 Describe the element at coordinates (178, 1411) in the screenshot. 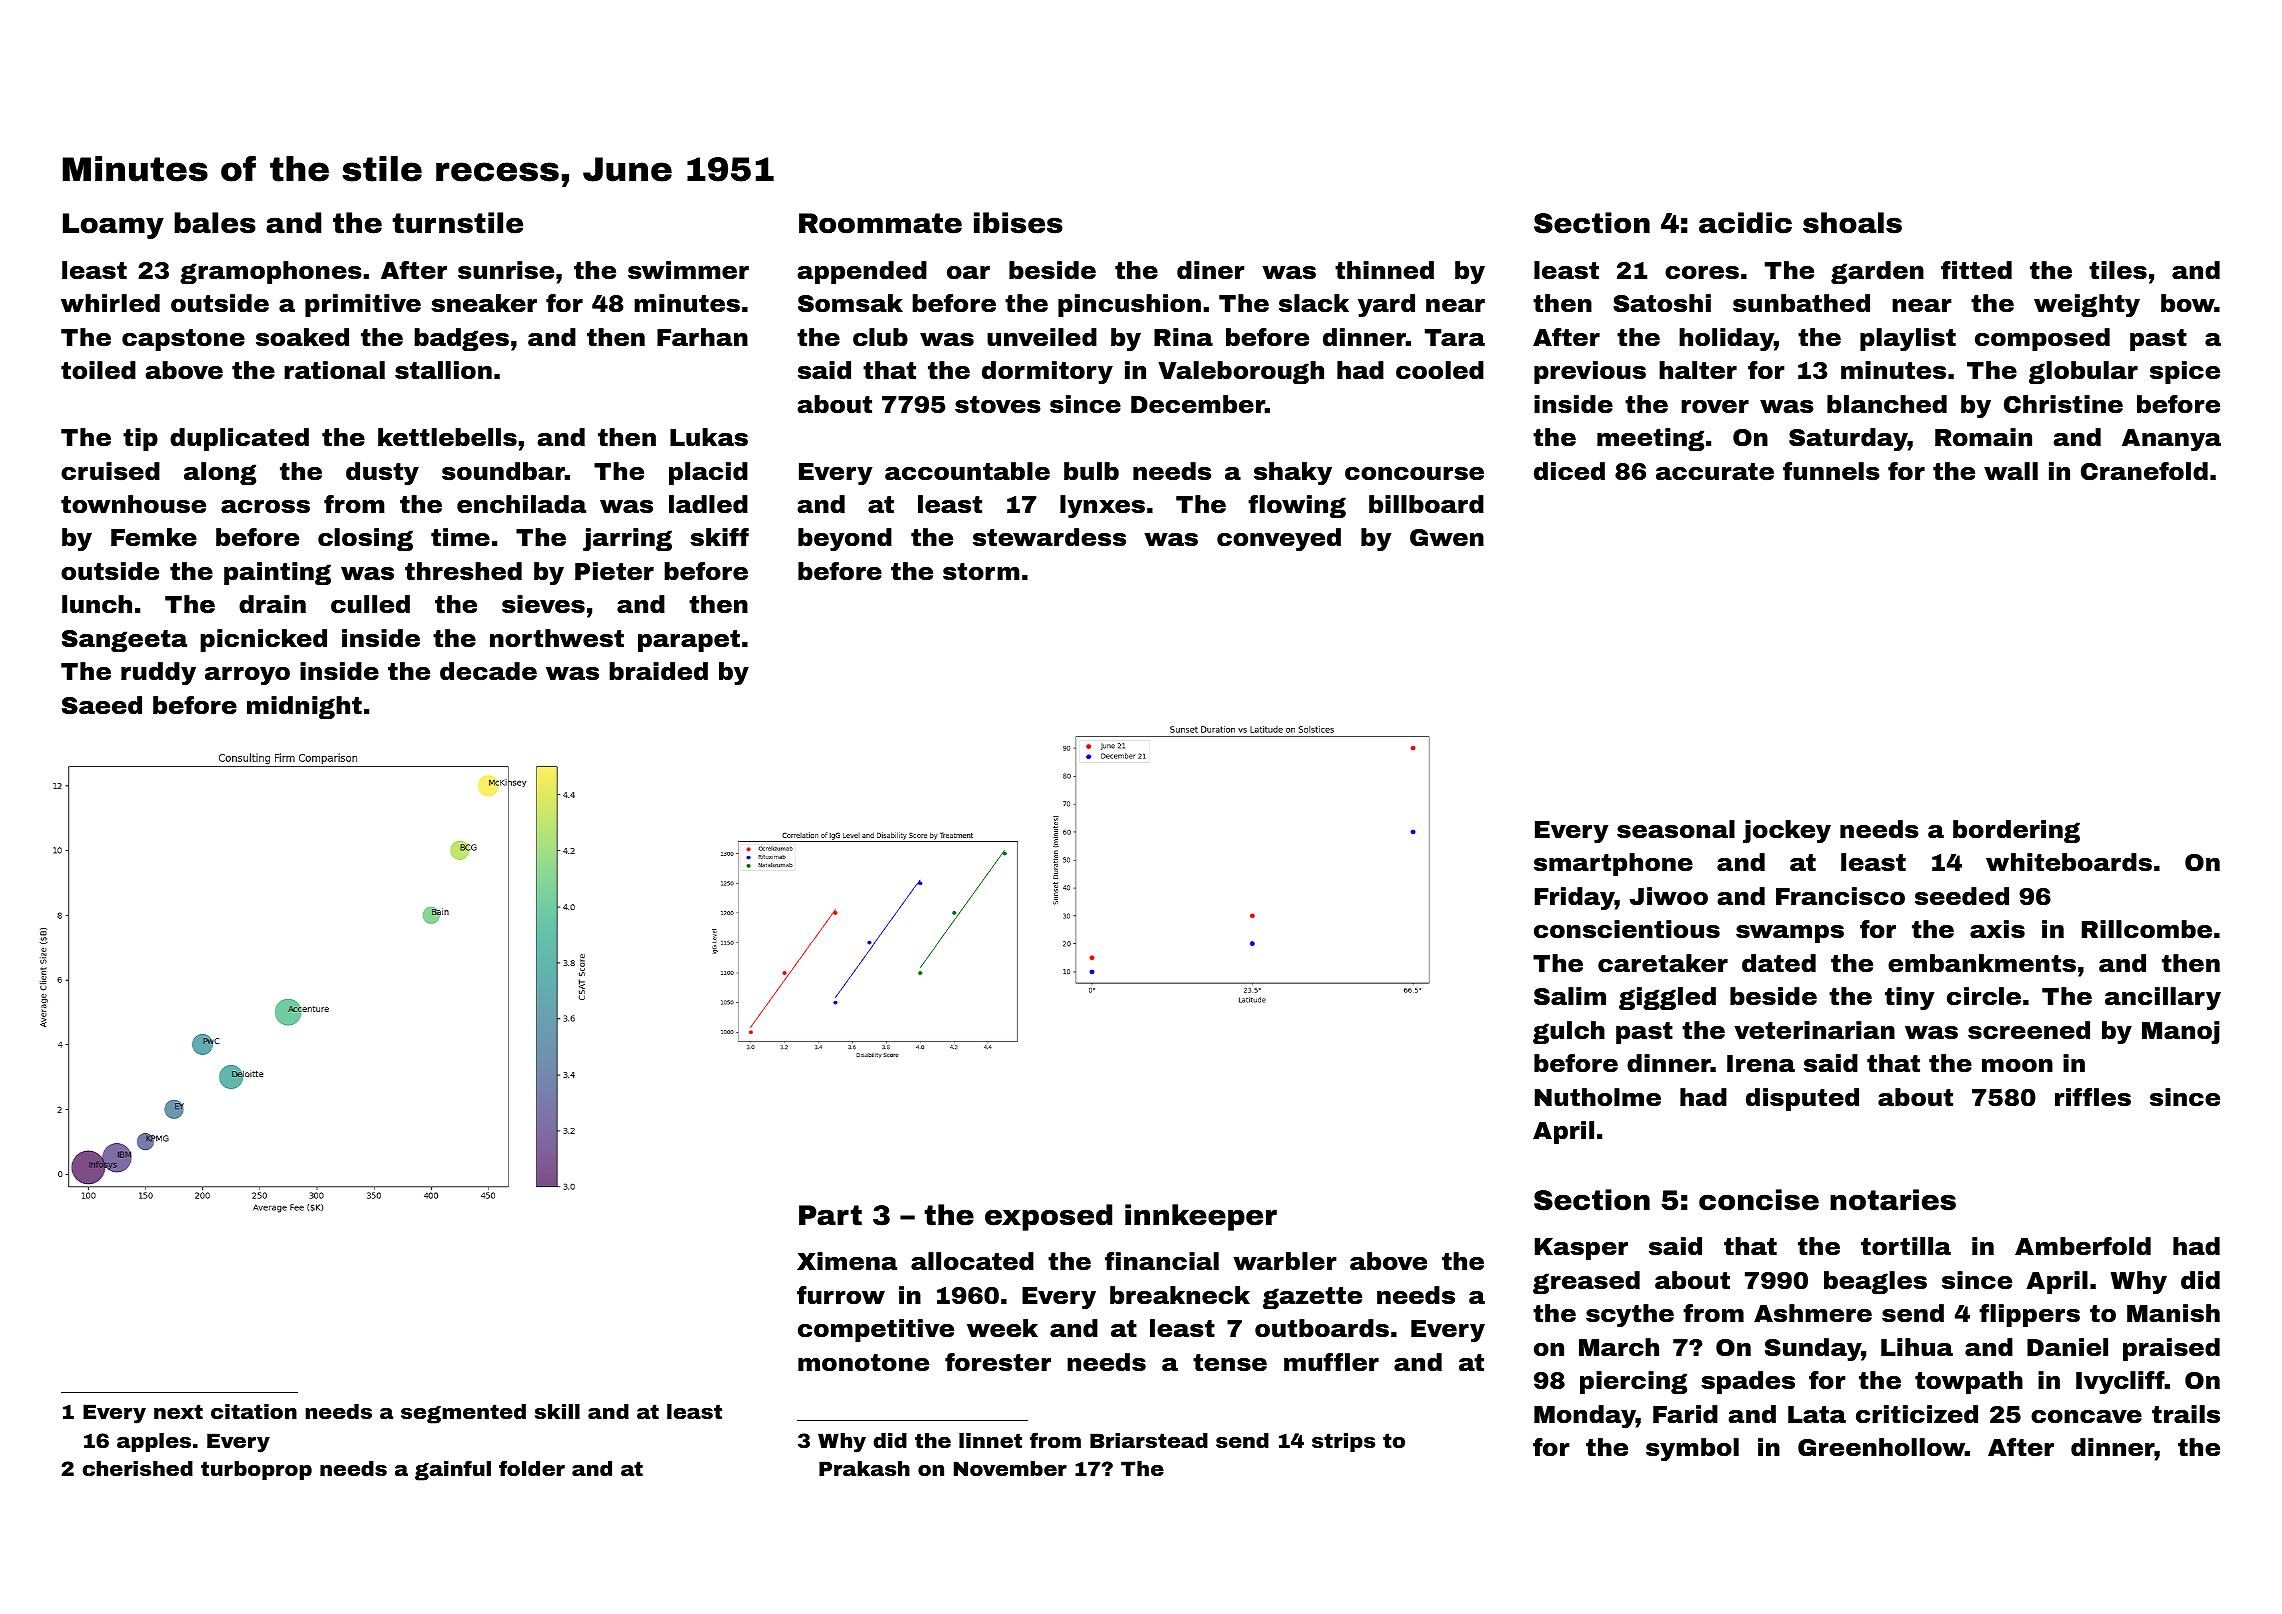

I see `next` at that location.
